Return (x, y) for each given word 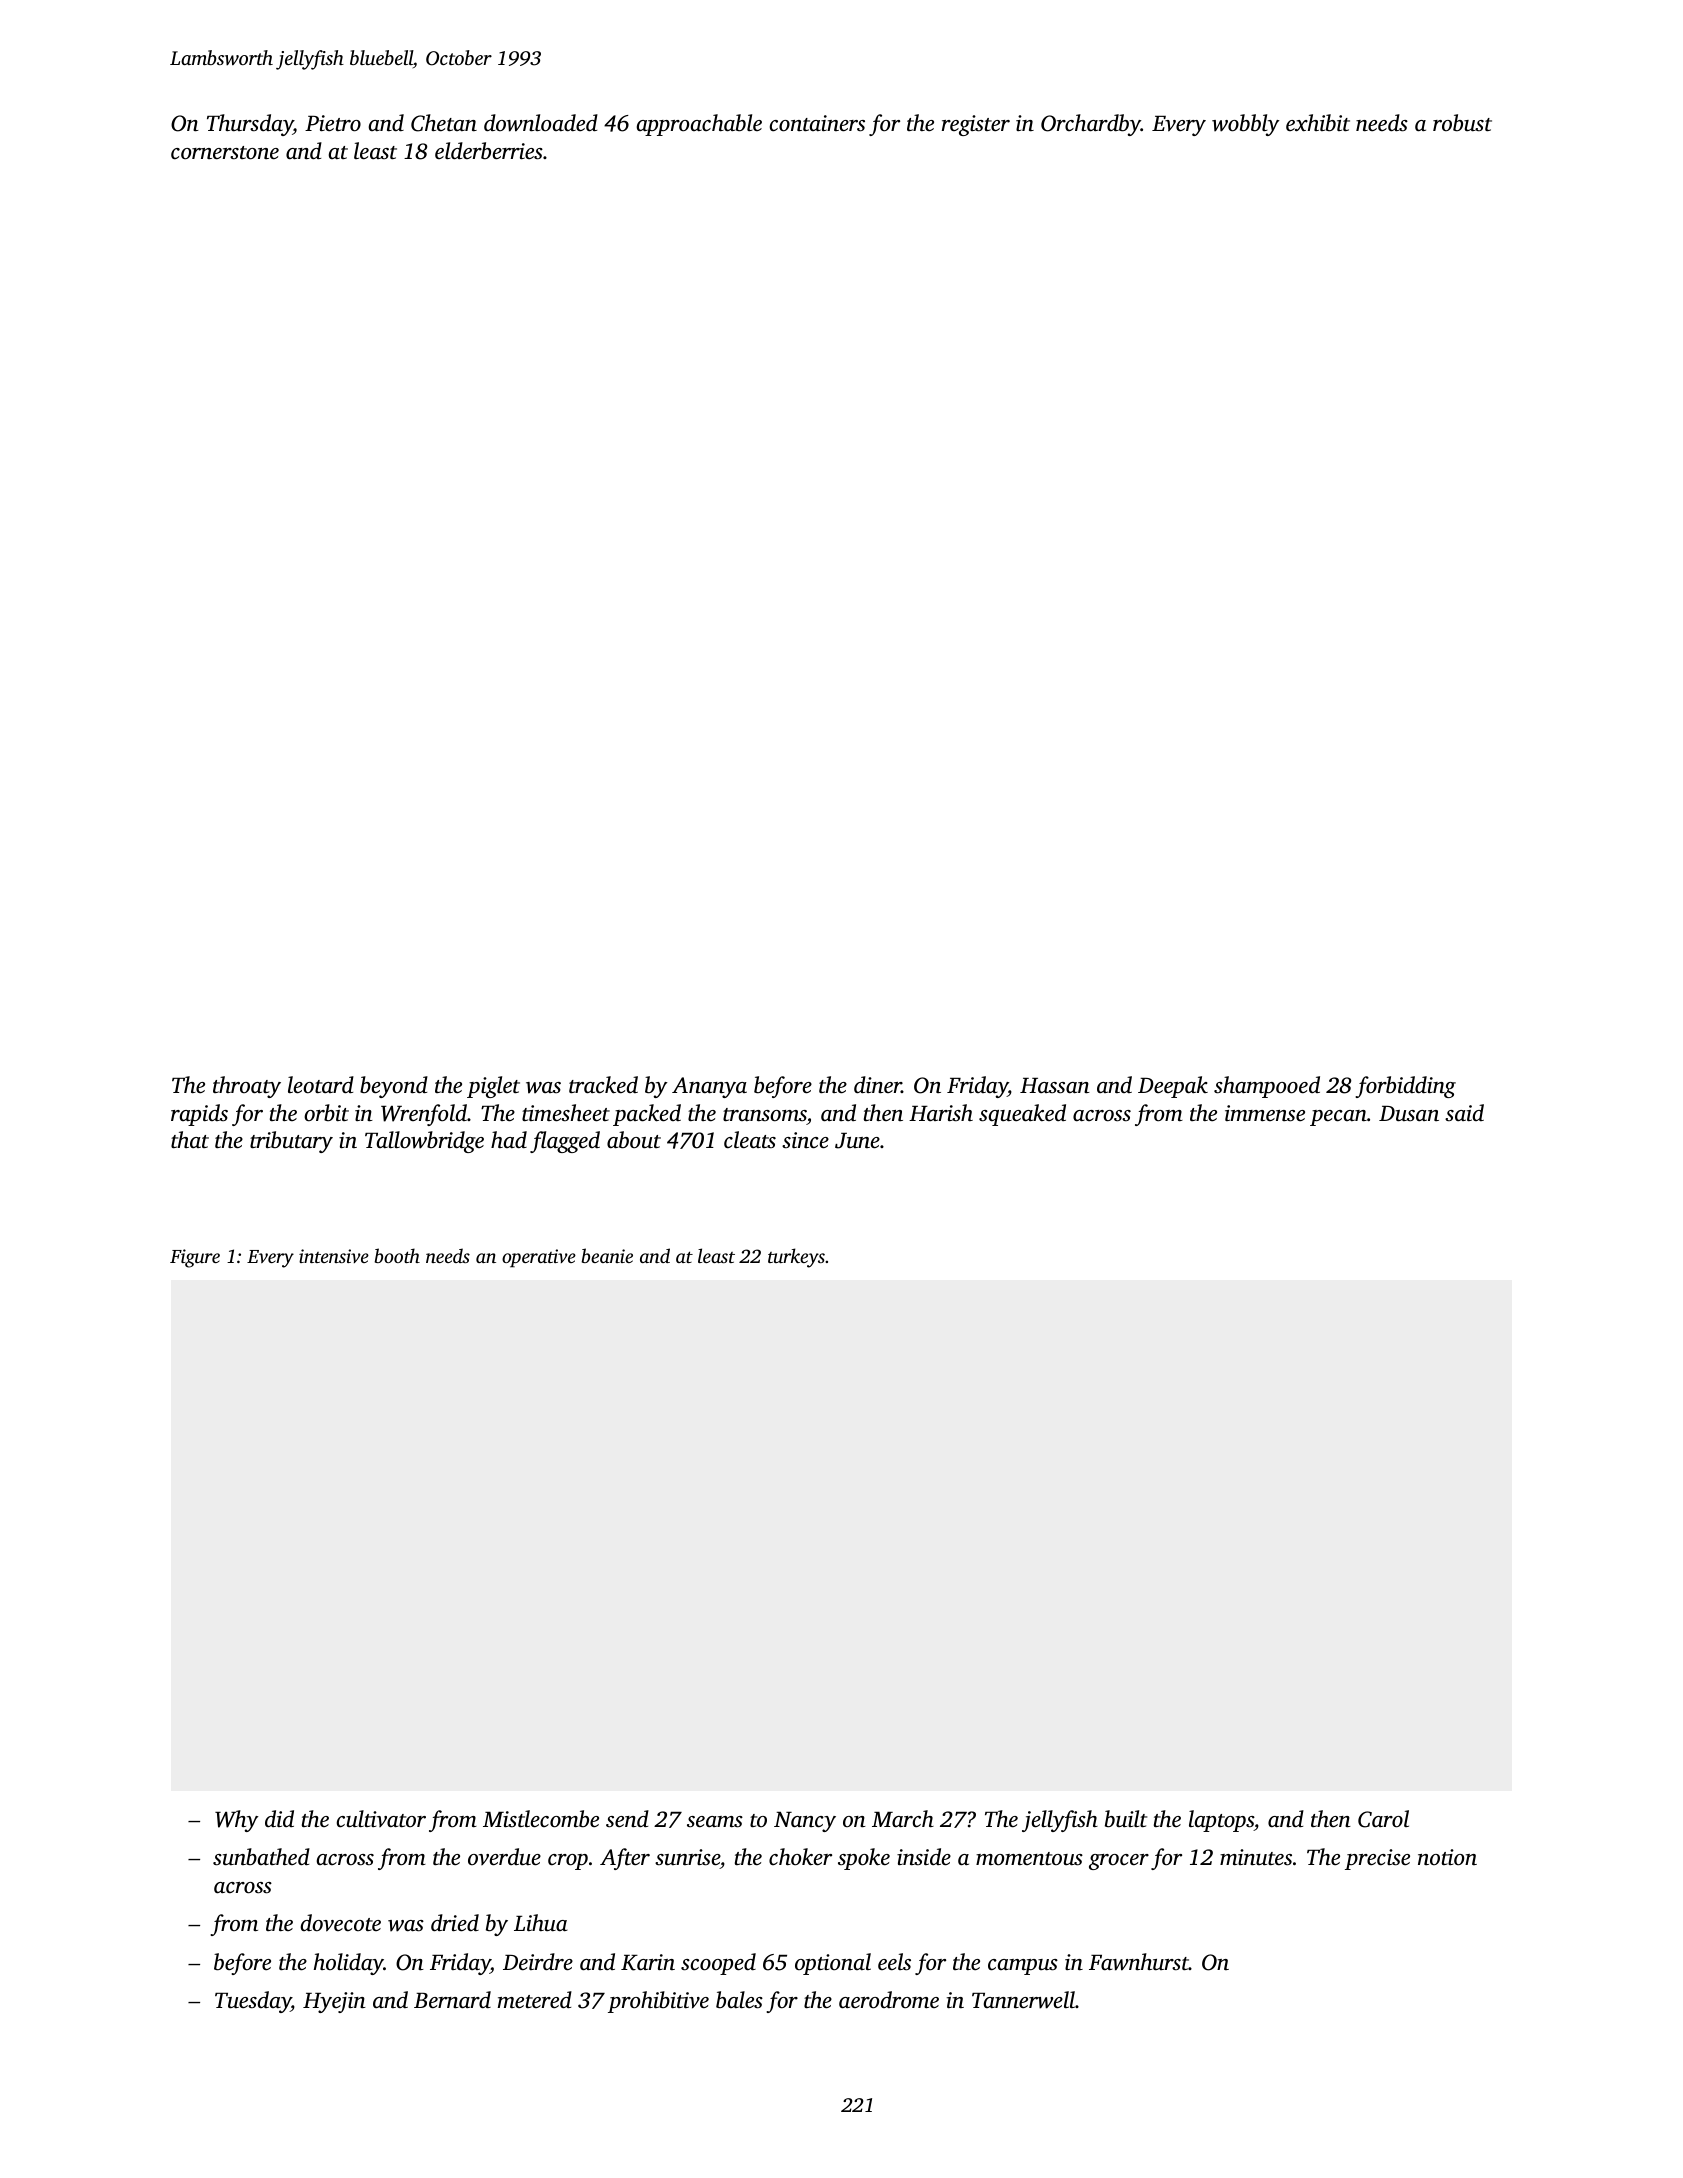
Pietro (333, 123)
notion (1447, 1857)
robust (1462, 123)
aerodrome (889, 2000)
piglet (493, 1087)
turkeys (796, 1258)
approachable (699, 125)
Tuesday (253, 2002)
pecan (1338, 1118)
